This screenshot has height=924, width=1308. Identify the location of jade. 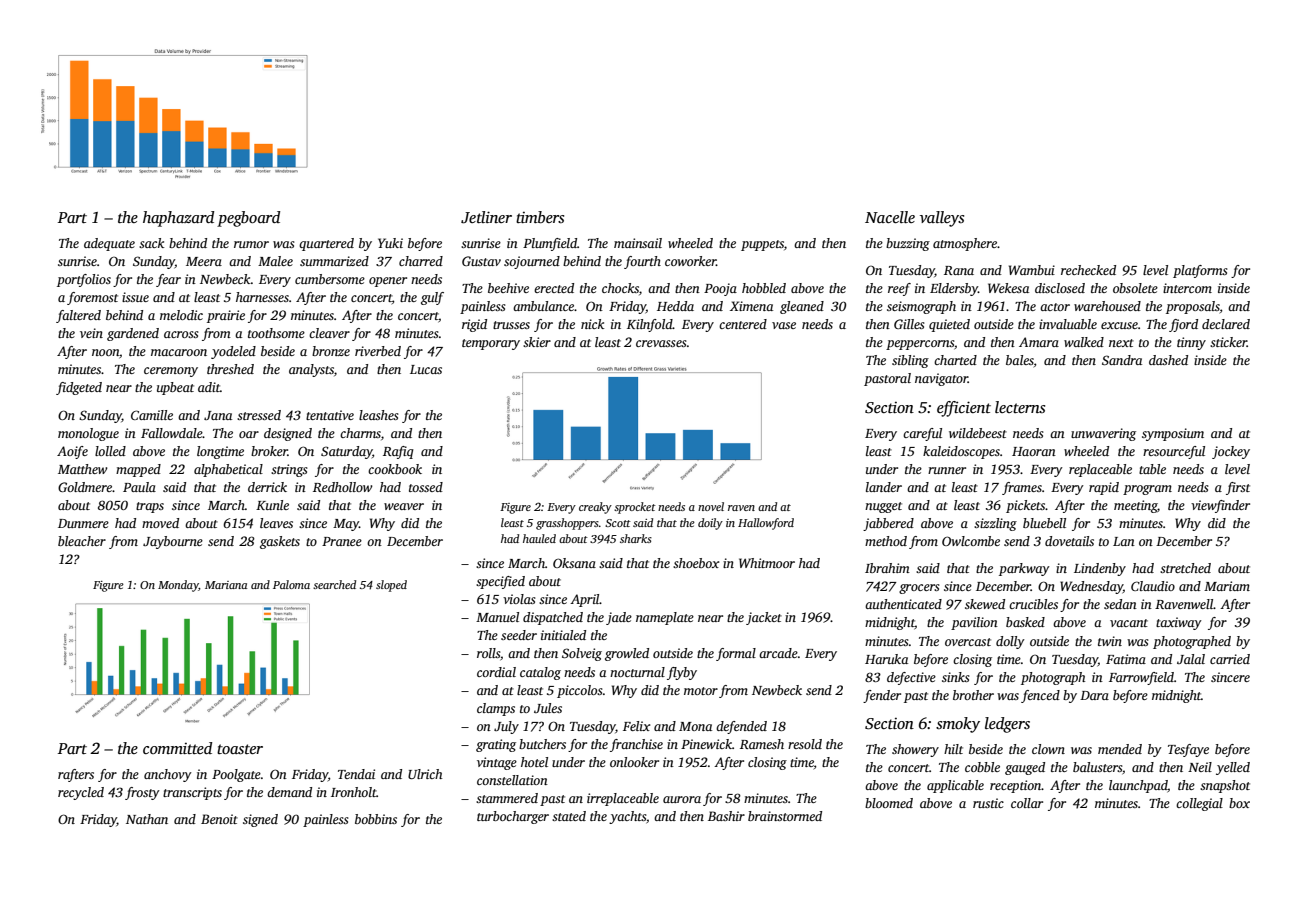
(619, 618).
